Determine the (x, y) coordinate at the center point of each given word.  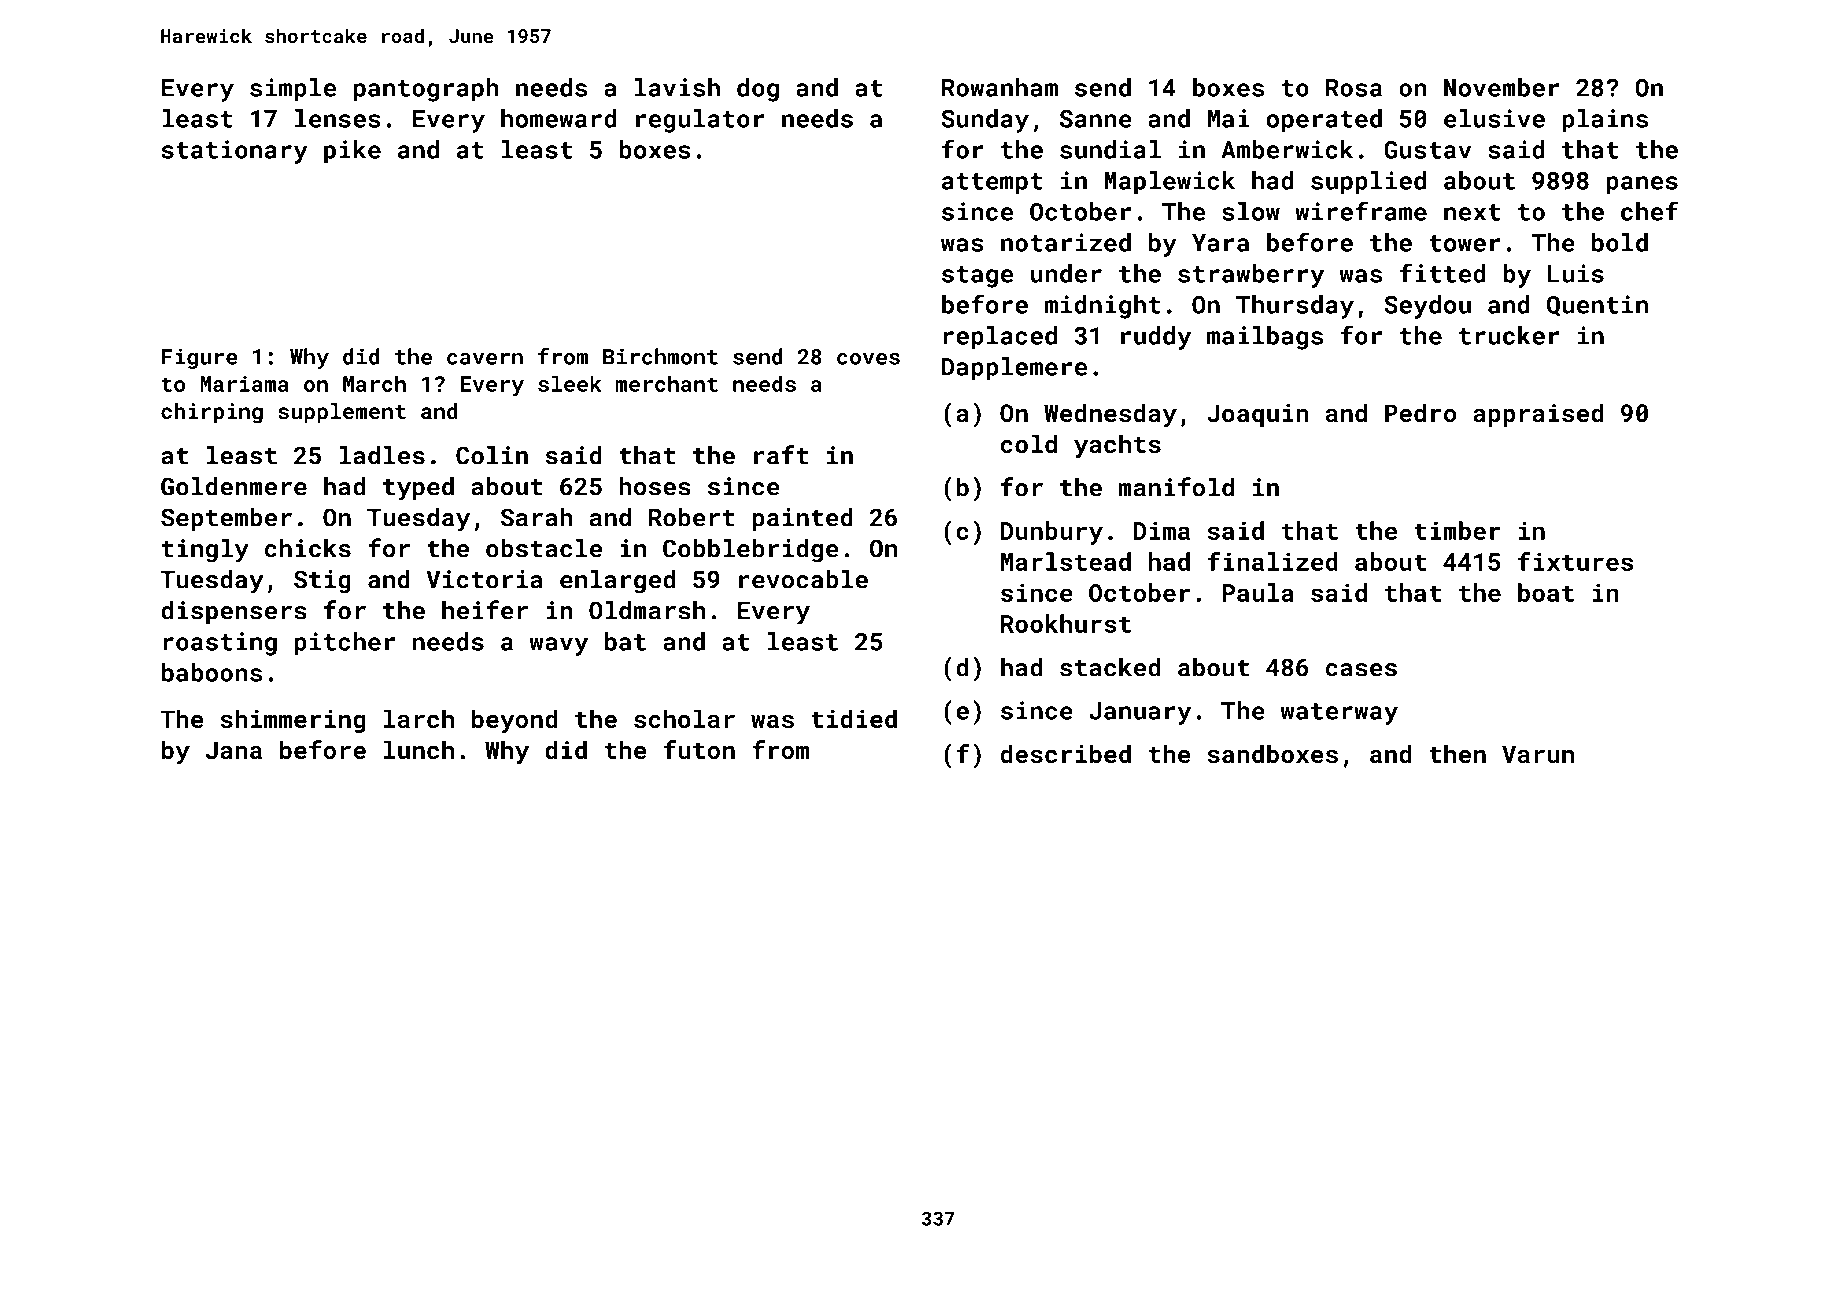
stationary (235, 152)
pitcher (345, 644)
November (1502, 87)
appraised (1538, 415)
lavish (677, 87)
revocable (803, 579)
